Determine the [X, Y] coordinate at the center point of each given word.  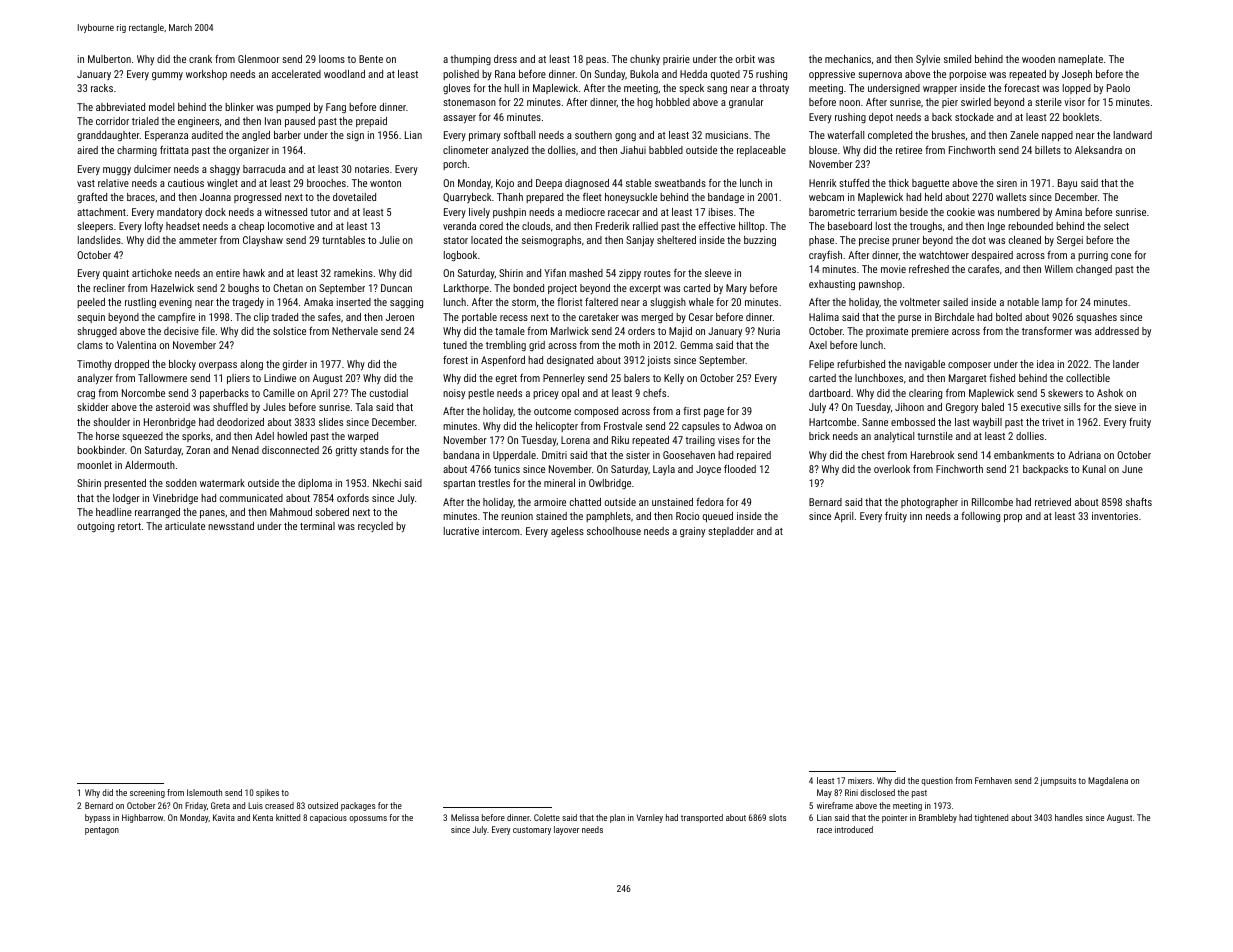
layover [566, 830]
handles [1069, 817]
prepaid [371, 122]
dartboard [829, 393]
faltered [601, 302]
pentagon [102, 831]
